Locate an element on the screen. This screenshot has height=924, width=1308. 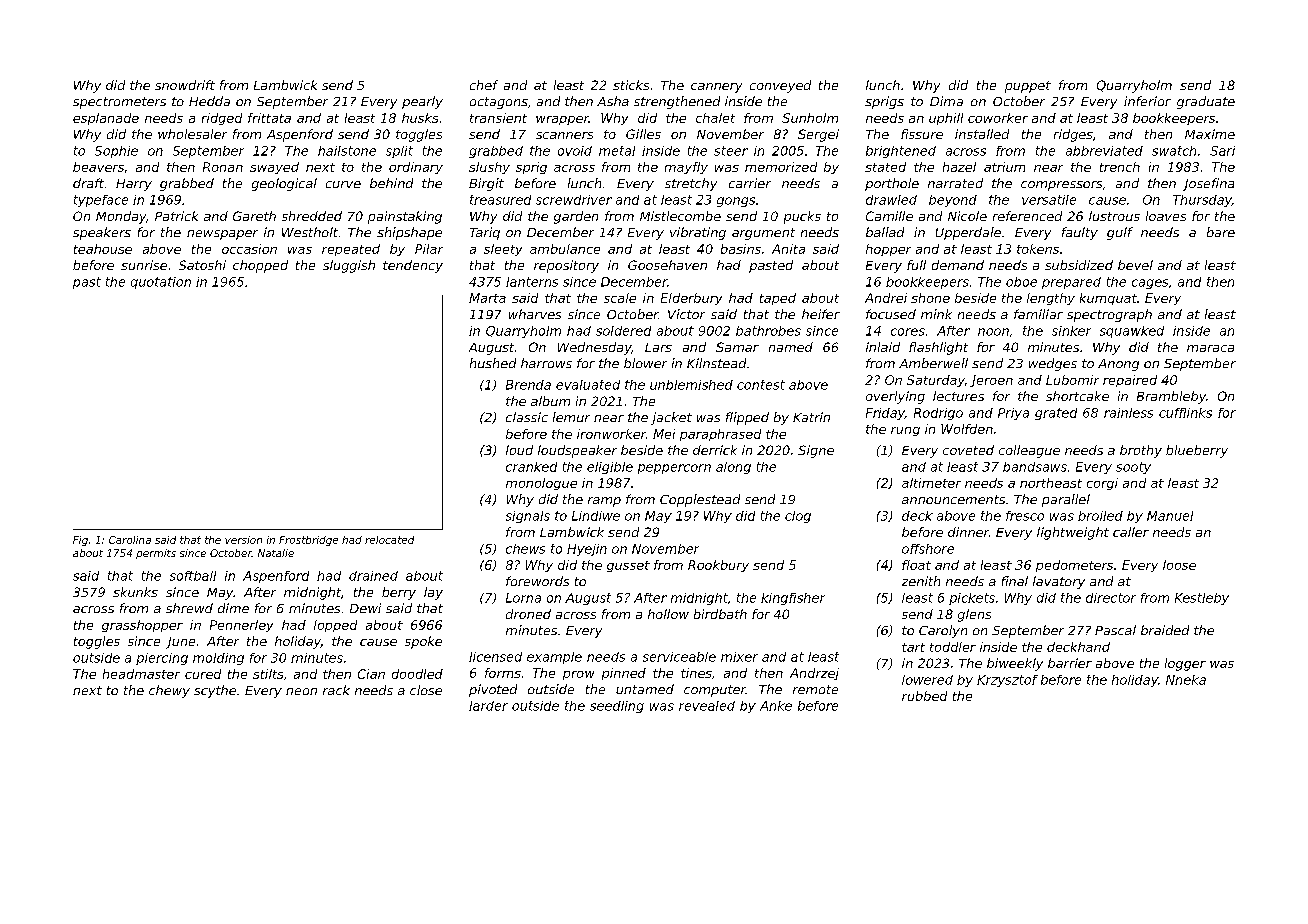
uphill is located at coordinates (946, 119).
